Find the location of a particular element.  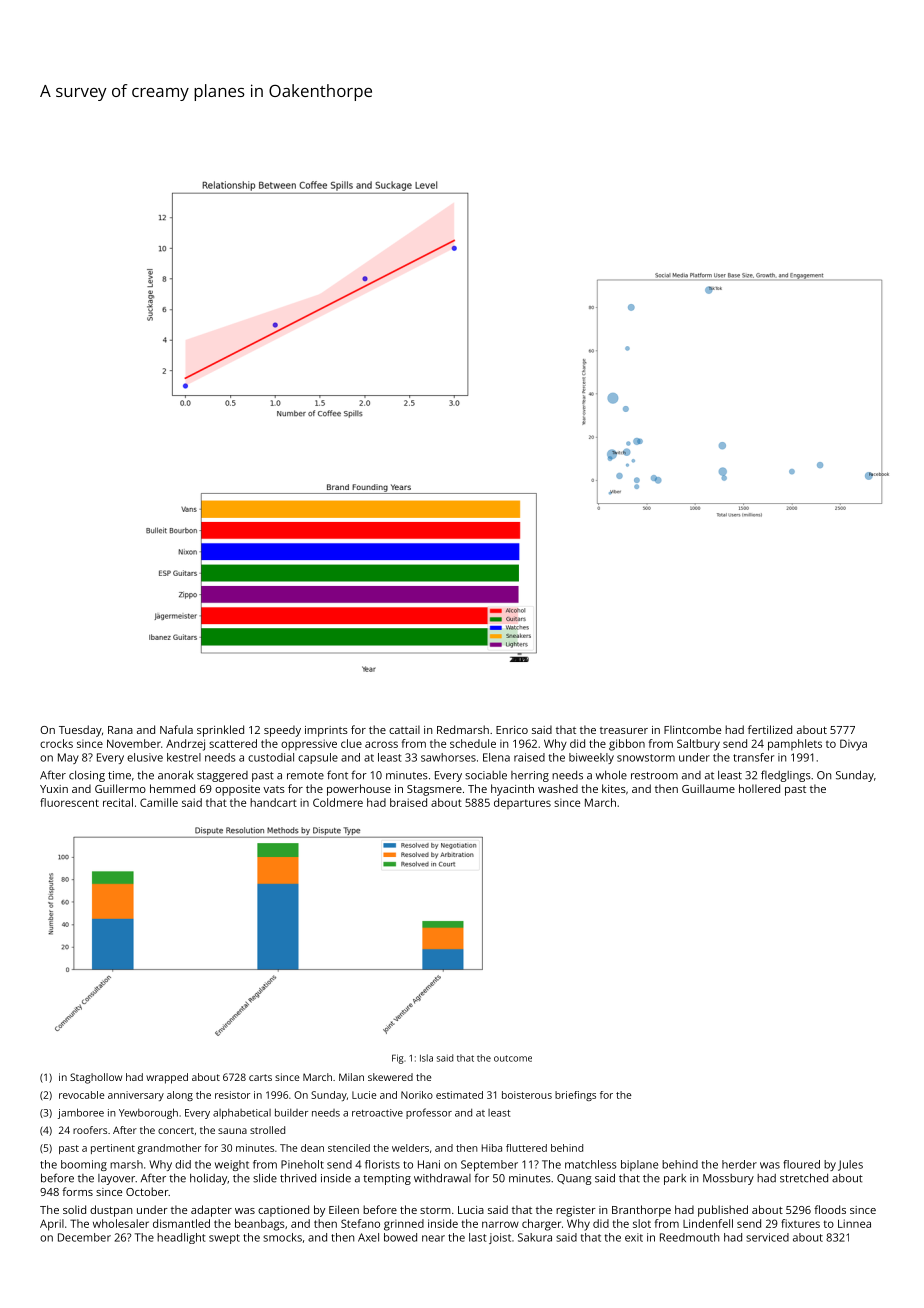

solid is located at coordinates (74, 1209).
